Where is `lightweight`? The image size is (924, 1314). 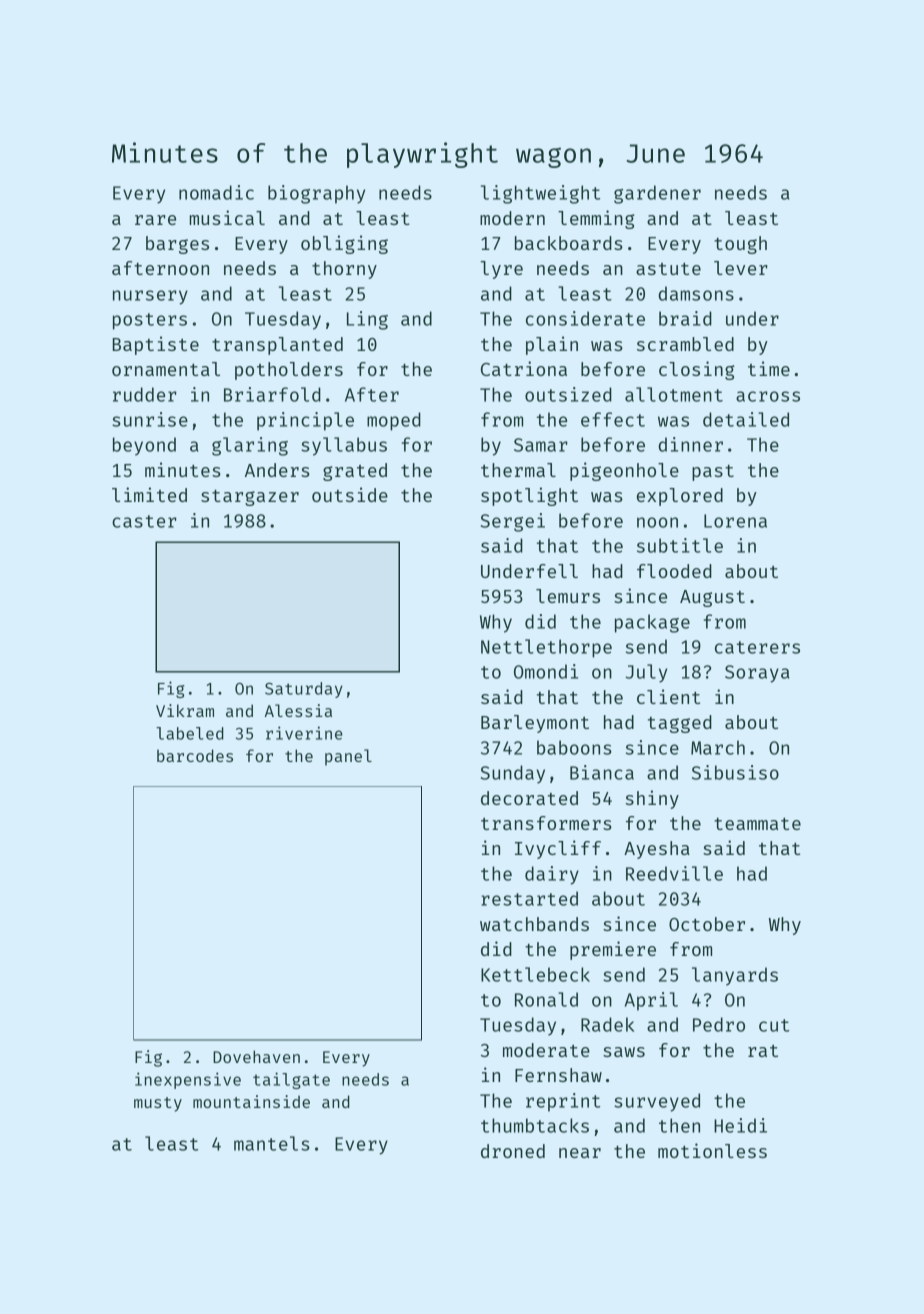 lightweight is located at coordinates (540, 194).
